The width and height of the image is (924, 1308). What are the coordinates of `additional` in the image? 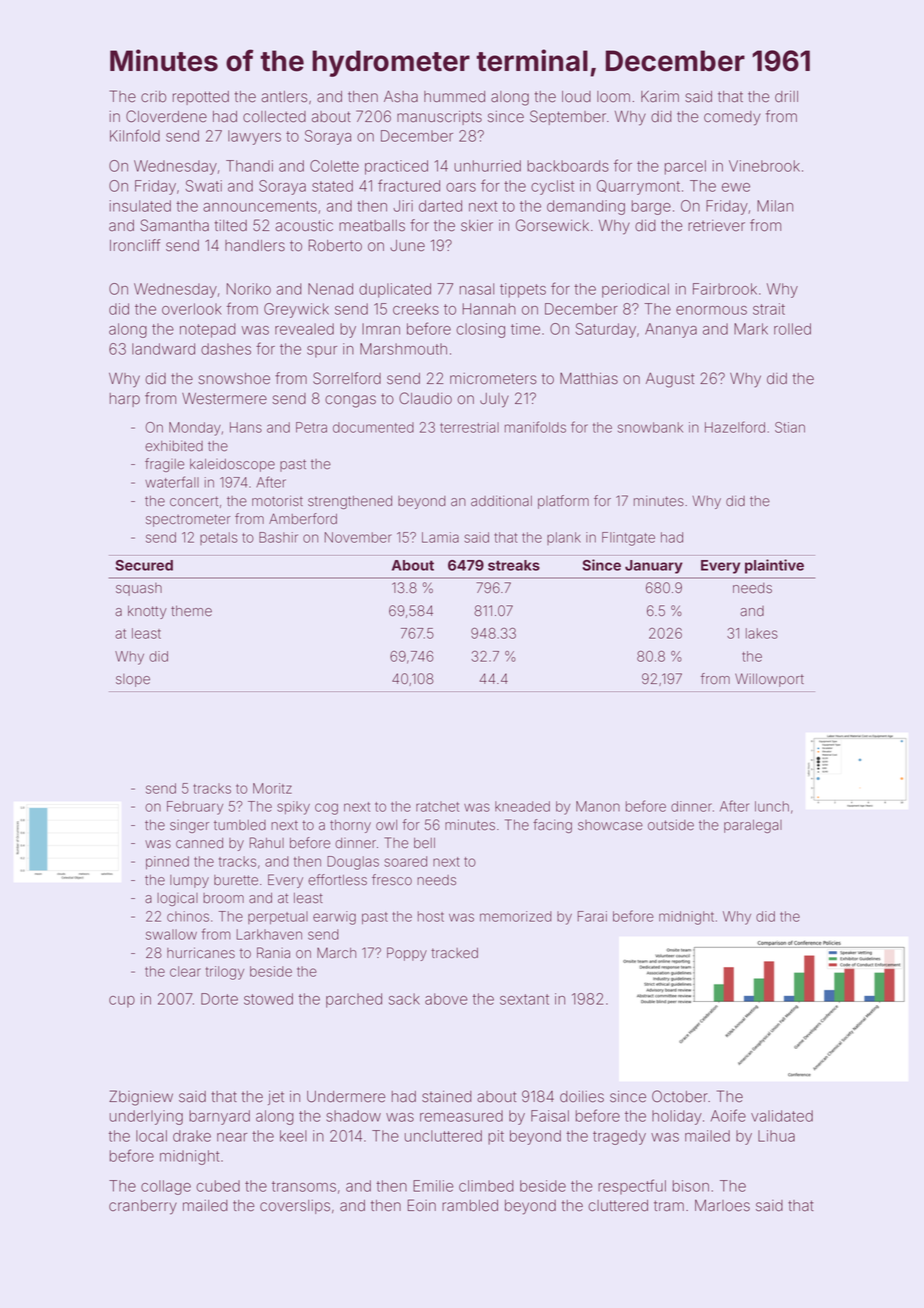 It's located at (501, 501).
